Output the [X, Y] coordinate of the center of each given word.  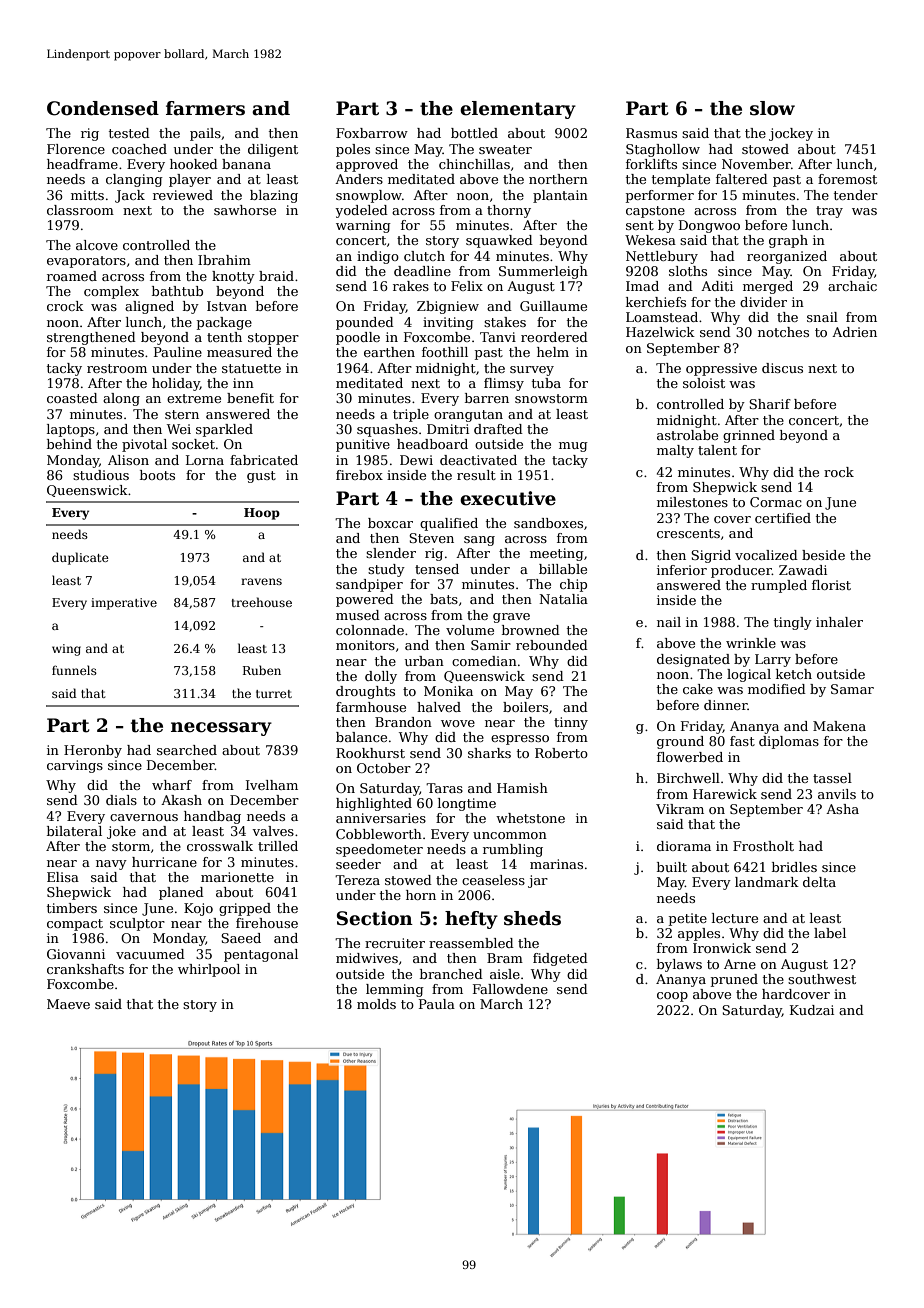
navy [111, 865]
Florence [76, 149]
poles [353, 150]
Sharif [770, 404]
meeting [557, 554]
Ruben [262, 670]
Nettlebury [662, 257]
